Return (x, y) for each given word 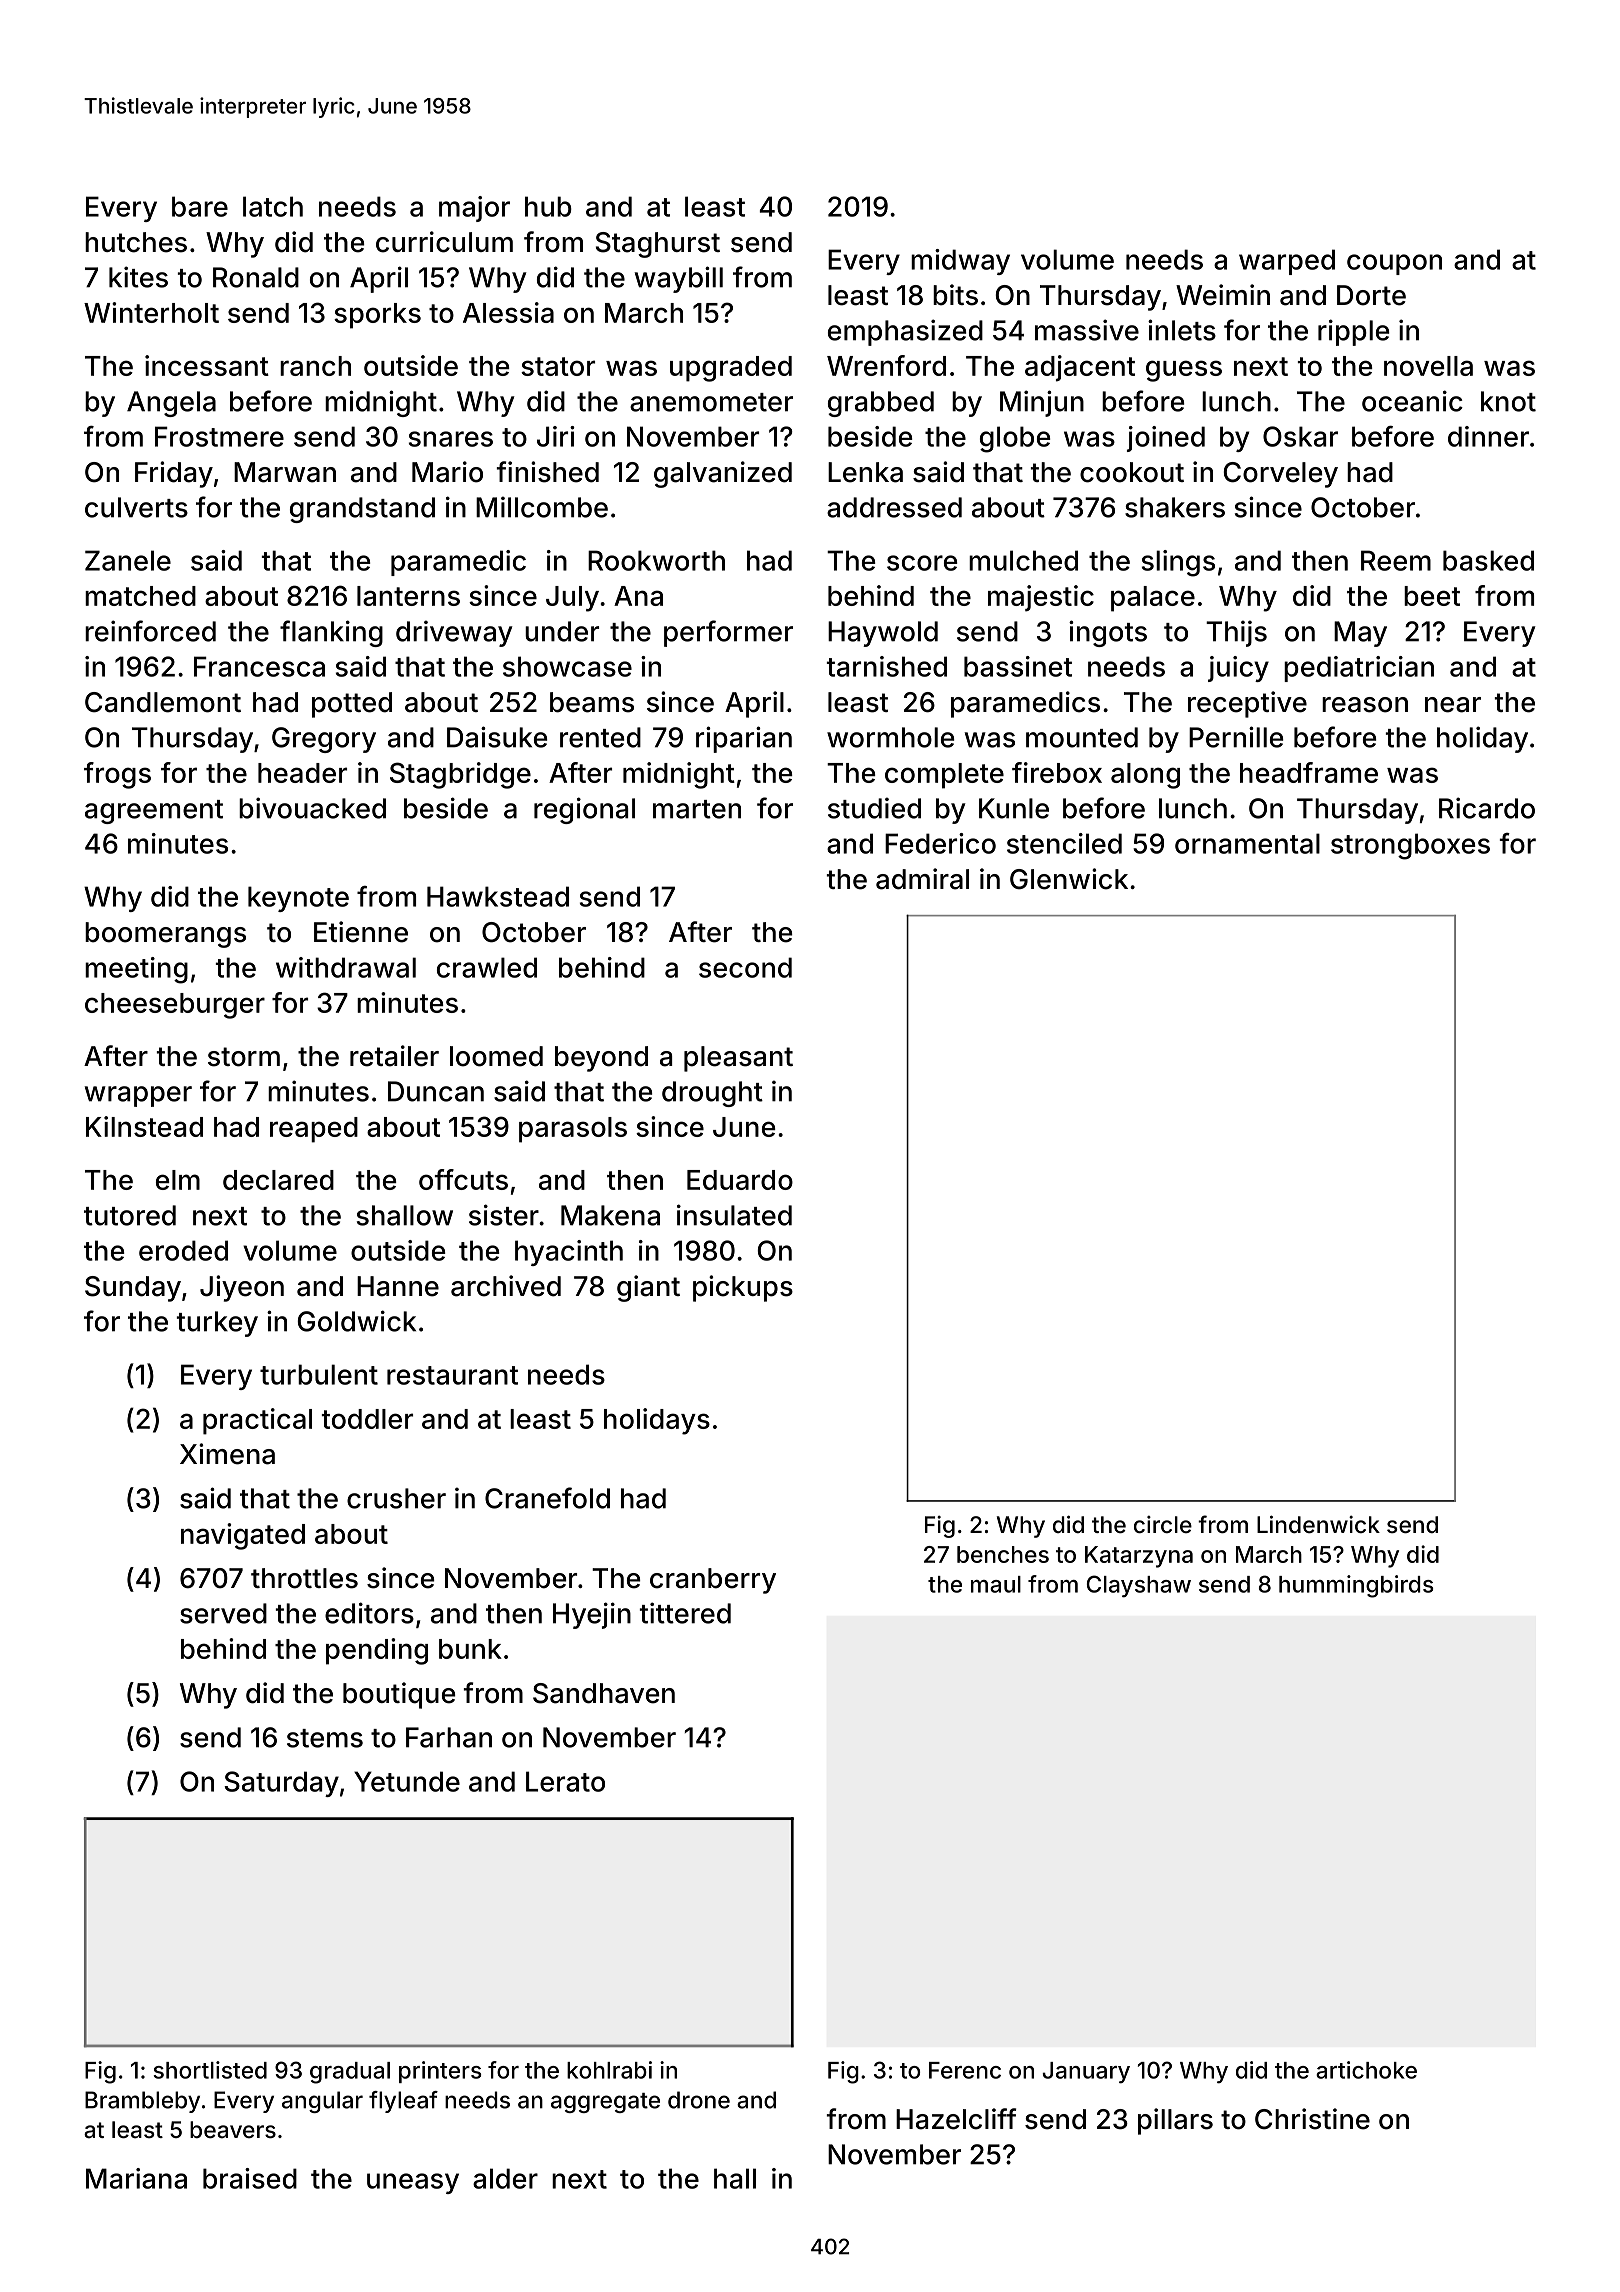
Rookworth (656, 560)
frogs (117, 775)
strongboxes (1410, 846)
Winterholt (151, 312)
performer (728, 633)
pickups (743, 1288)
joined (1166, 439)
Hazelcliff (956, 2119)
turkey (217, 1324)
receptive (1247, 704)
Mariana (136, 2178)
